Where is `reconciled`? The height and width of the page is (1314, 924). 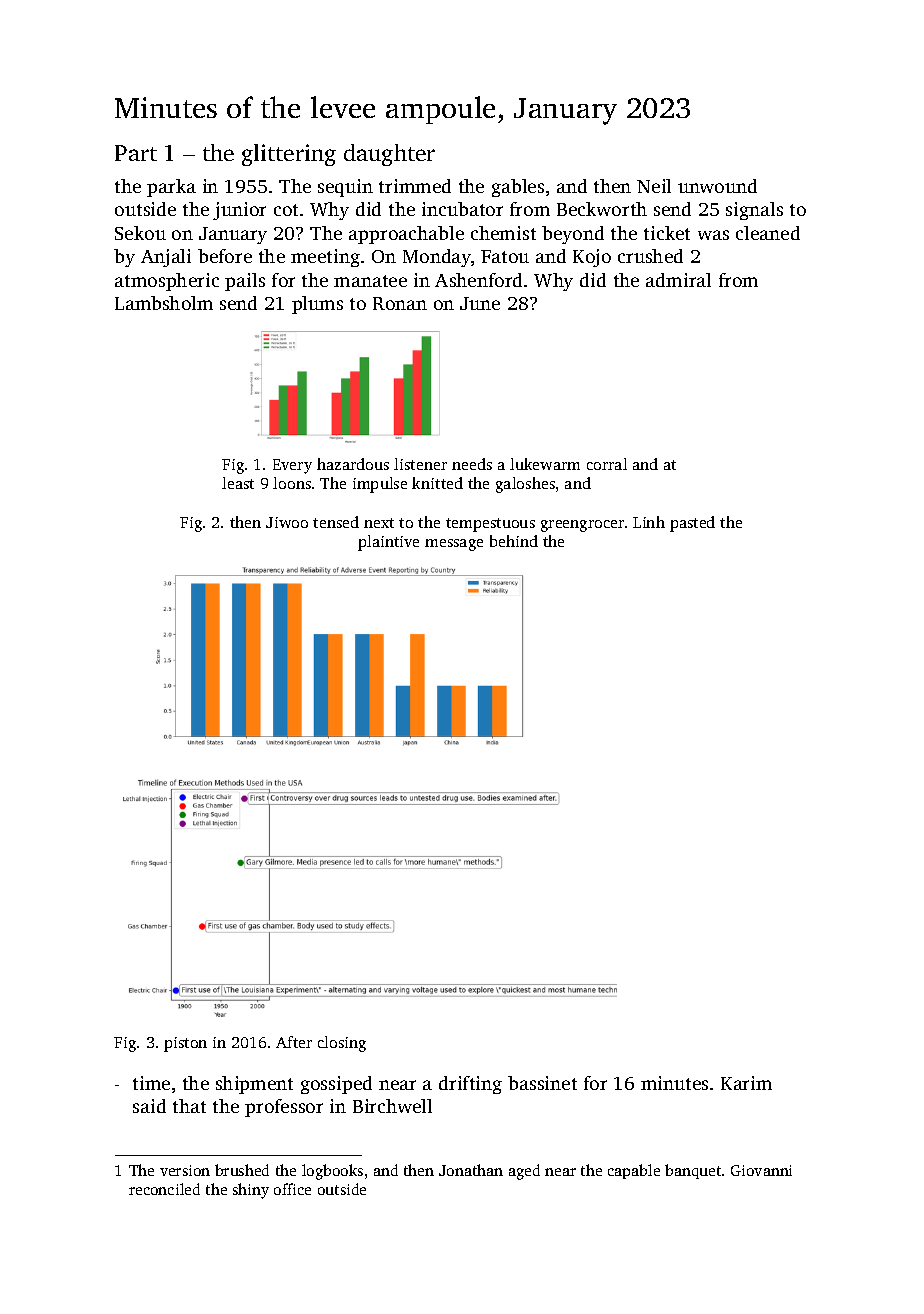
reconciled is located at coordinates (164, 1189).
